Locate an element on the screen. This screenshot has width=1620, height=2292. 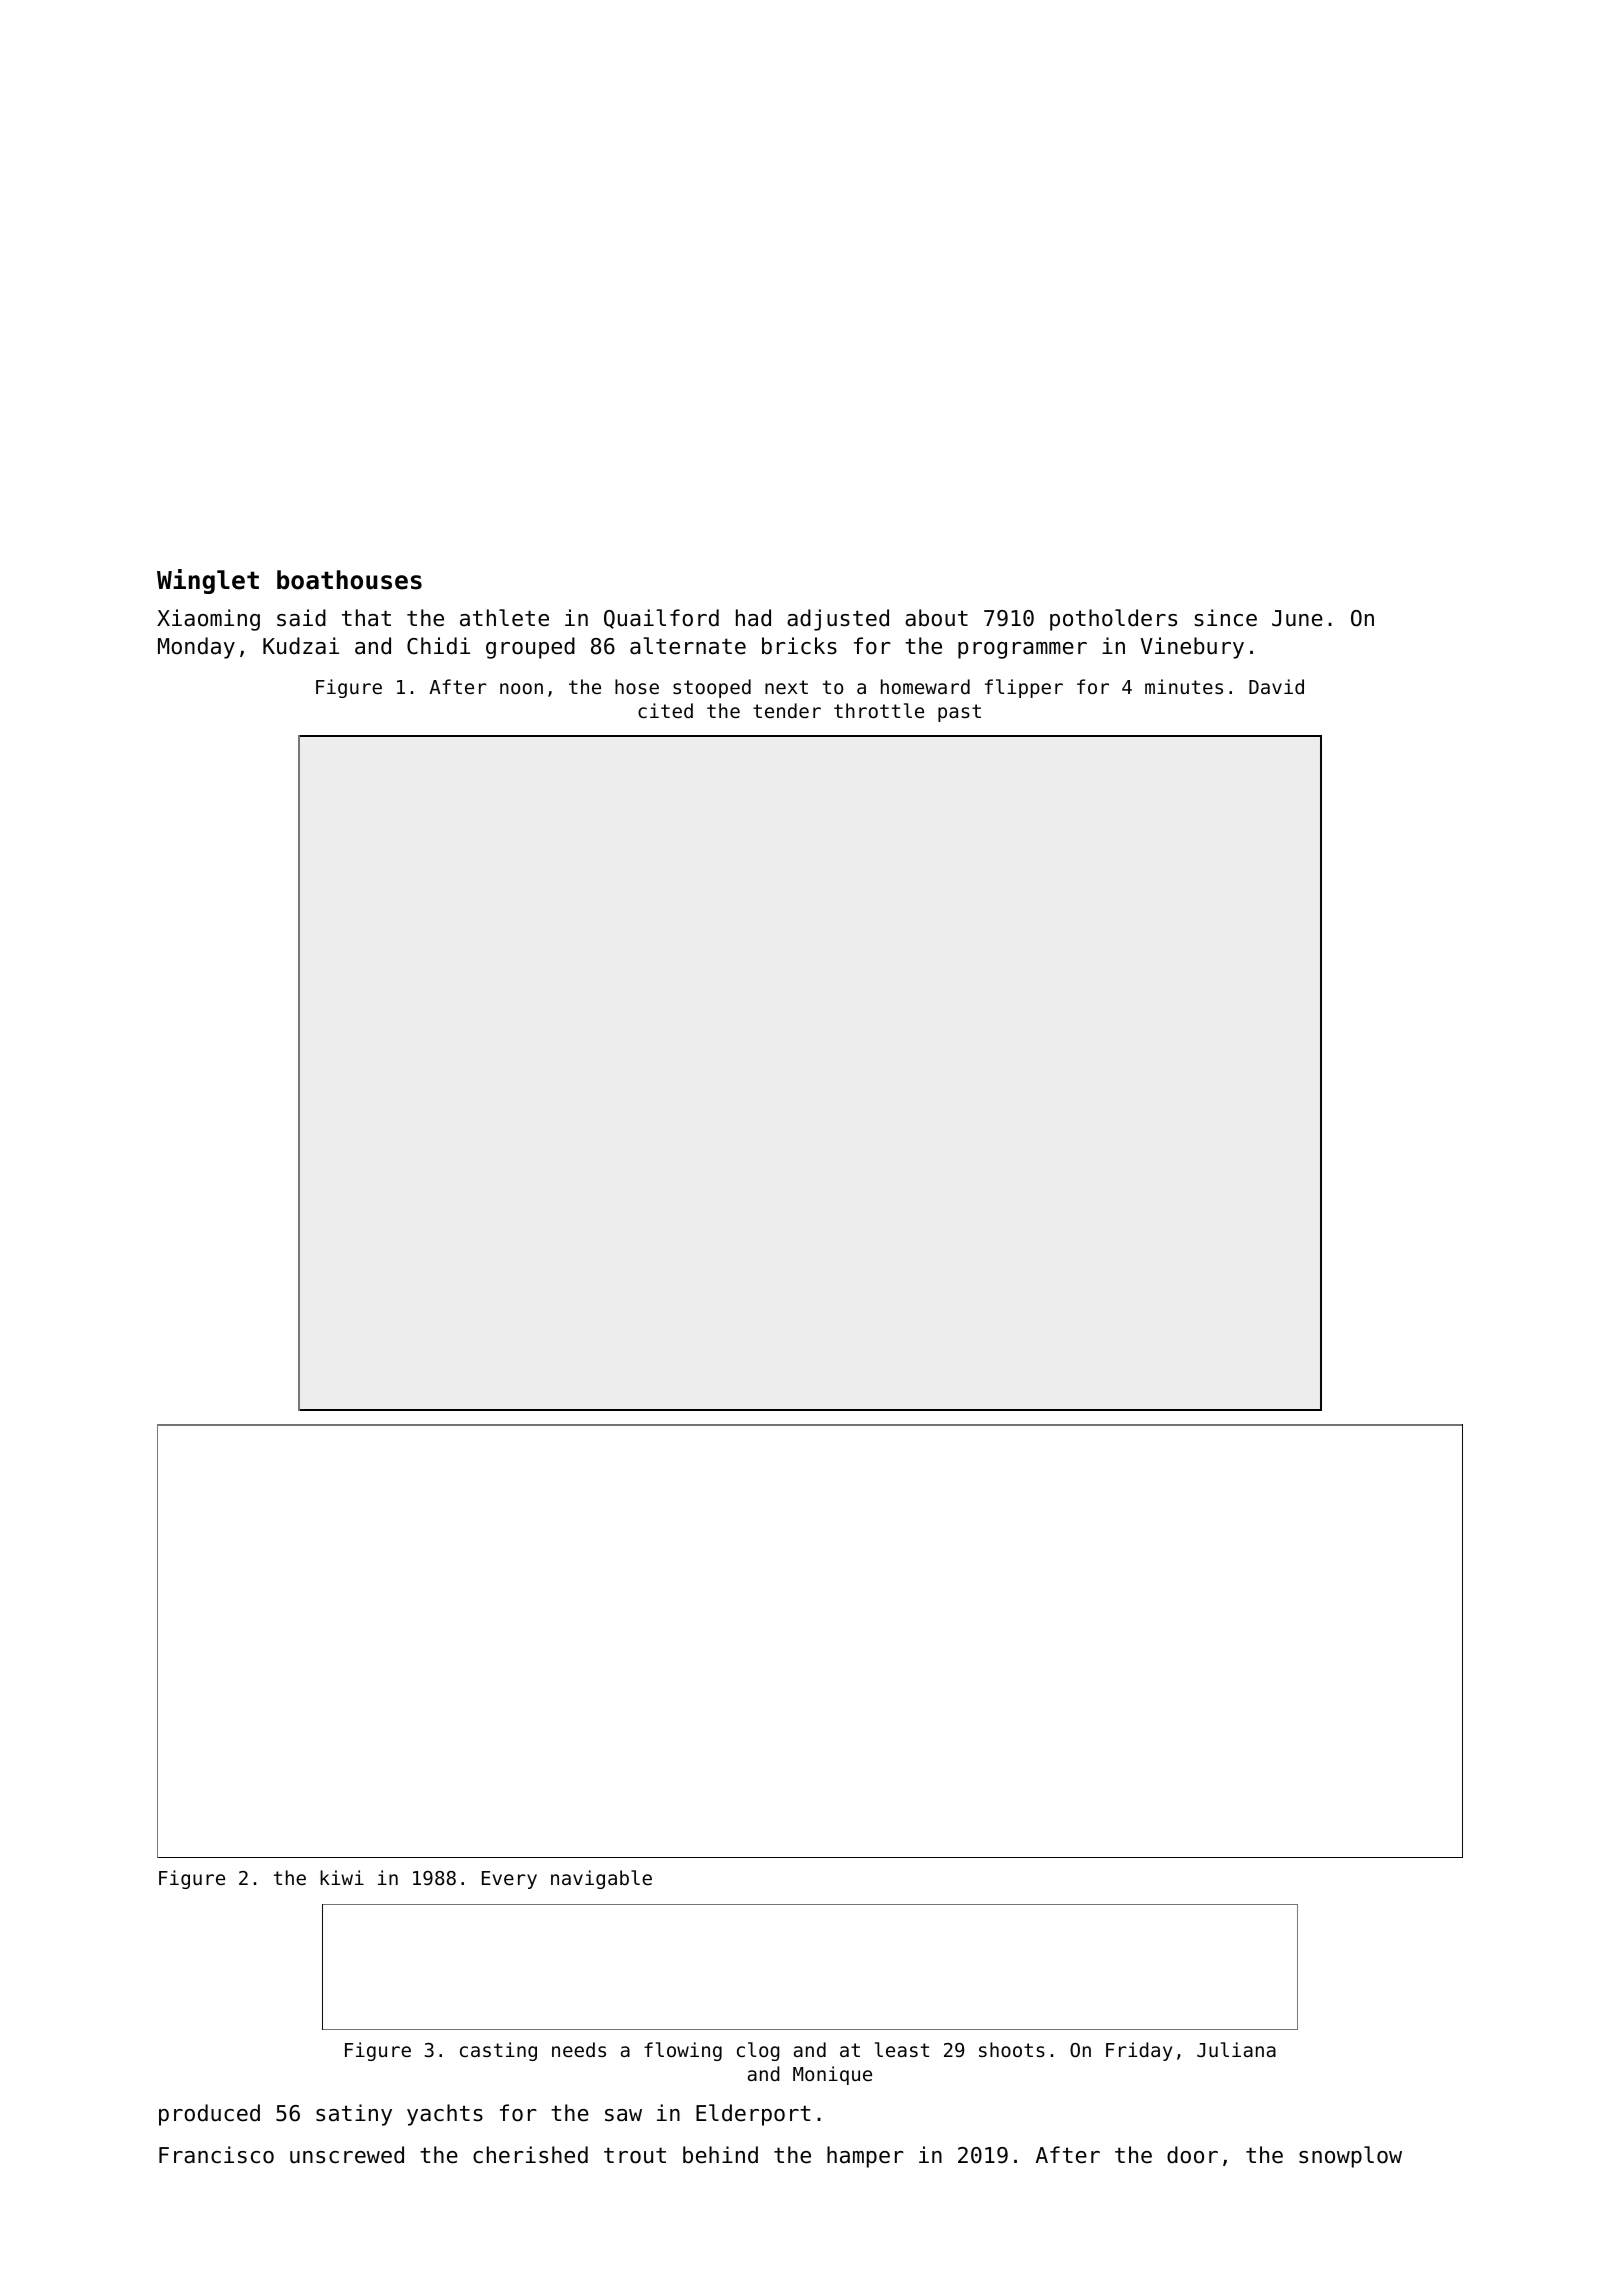
cited is located at coordinates (665, 710).
